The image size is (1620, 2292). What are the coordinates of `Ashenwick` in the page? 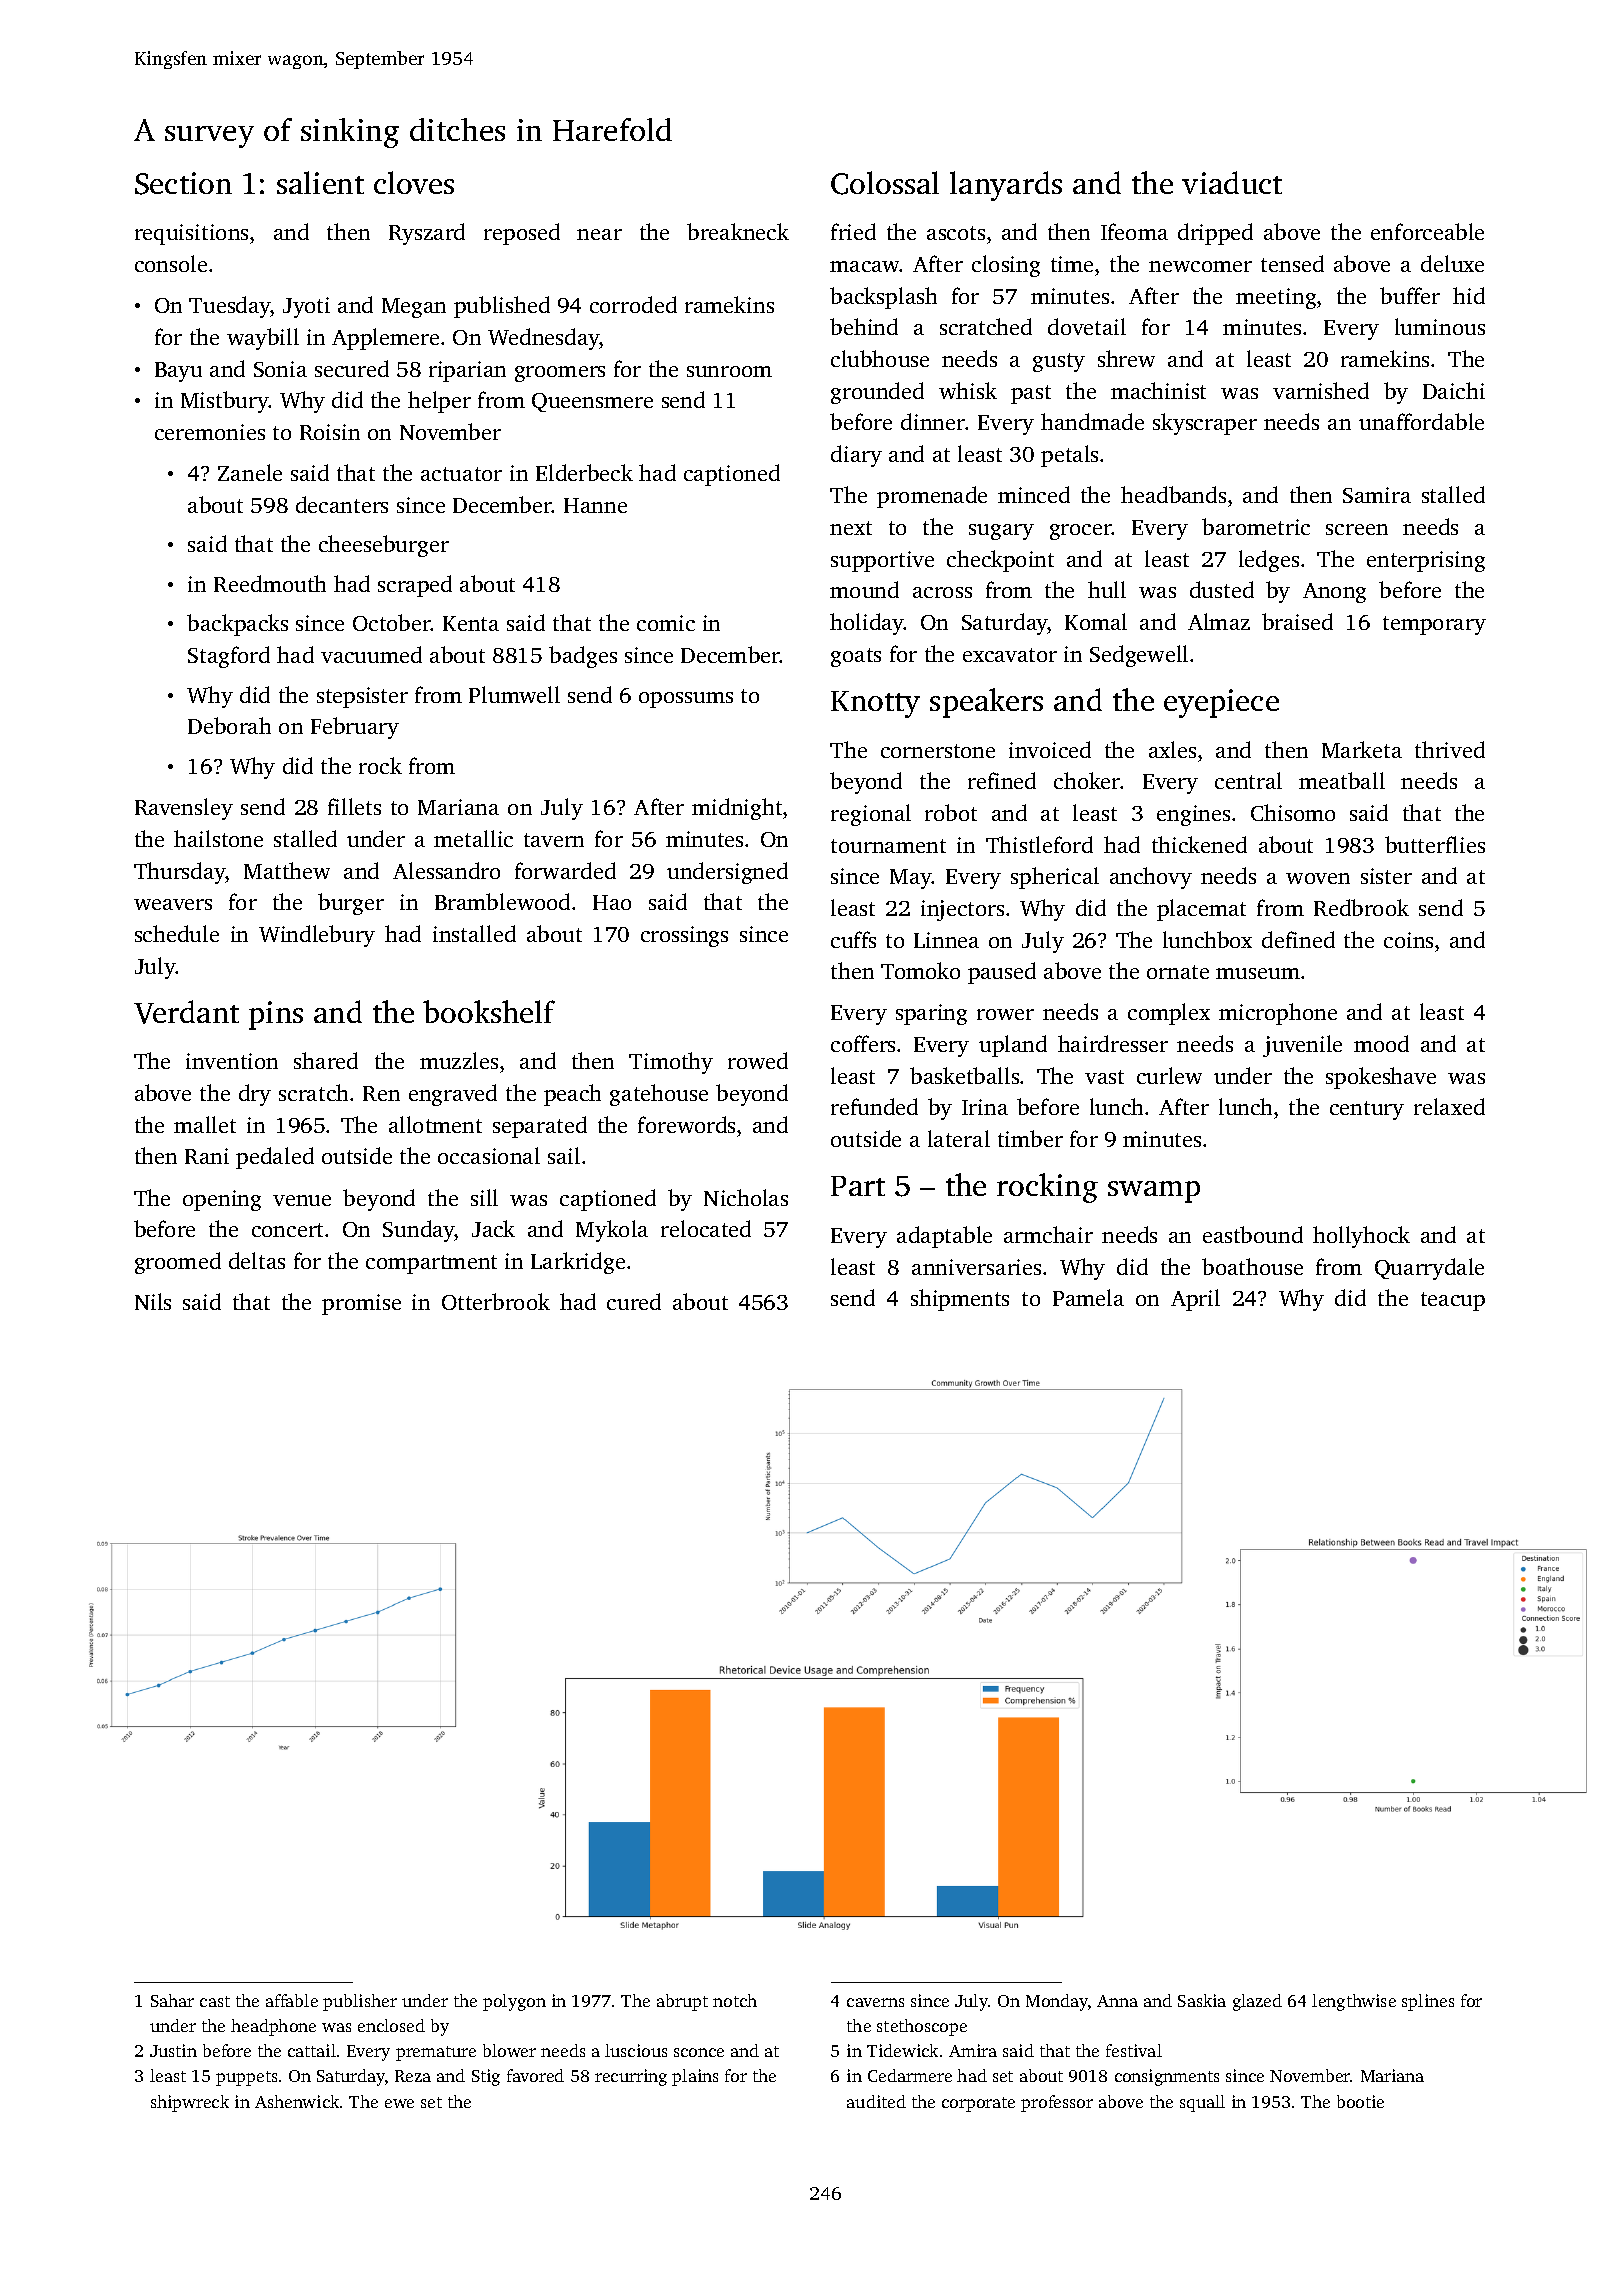 It's located at (297, 2101).
